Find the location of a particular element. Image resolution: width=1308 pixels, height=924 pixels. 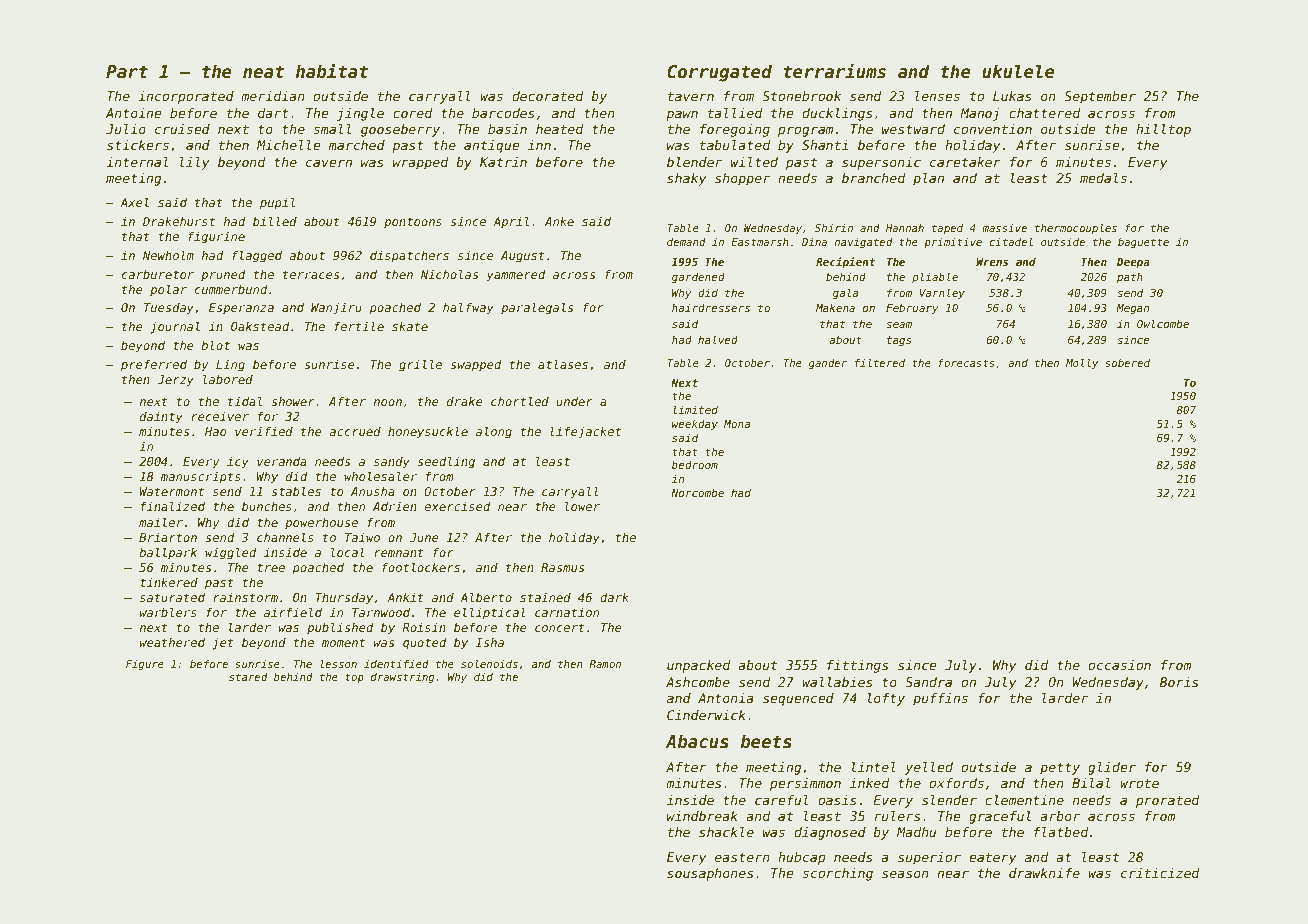

filtered is located at coordinates (880, 363).
